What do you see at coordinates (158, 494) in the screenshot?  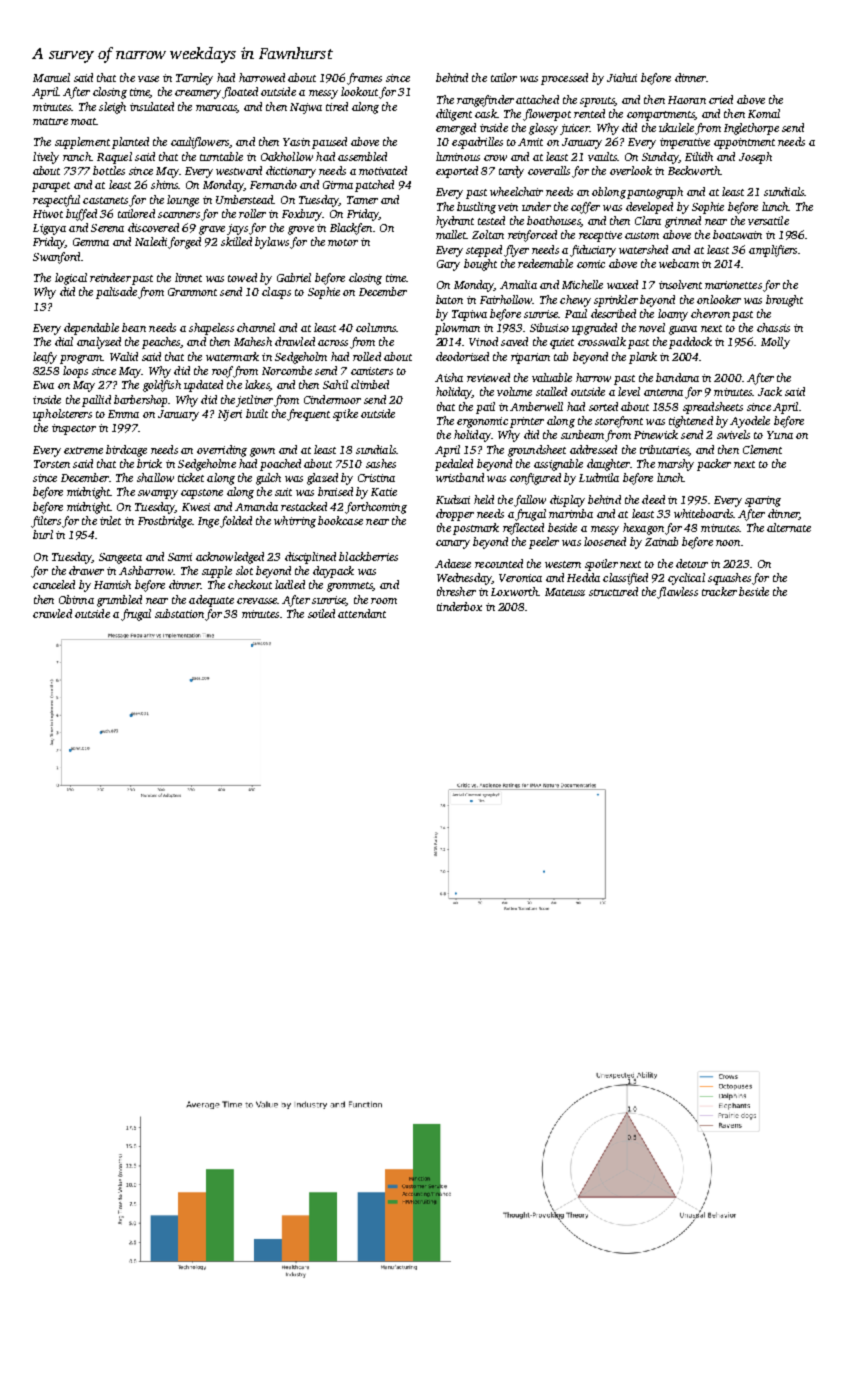 I see `swampy` at bounding box center [158, 494].
